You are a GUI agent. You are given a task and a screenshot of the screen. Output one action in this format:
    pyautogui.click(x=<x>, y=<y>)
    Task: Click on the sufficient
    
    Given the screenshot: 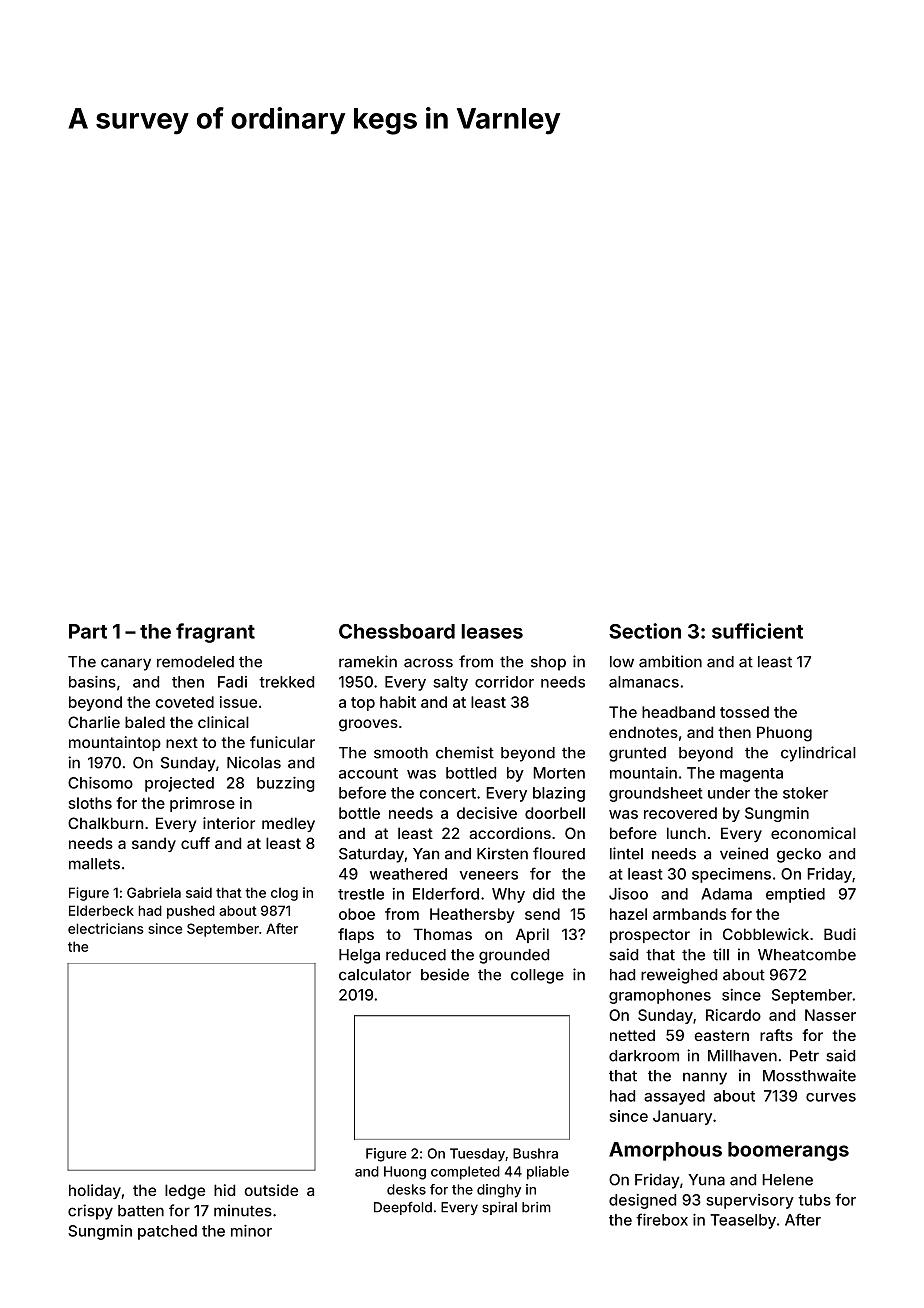 What is the action you would take?
    pyautogui.click(x=757, y=631)
